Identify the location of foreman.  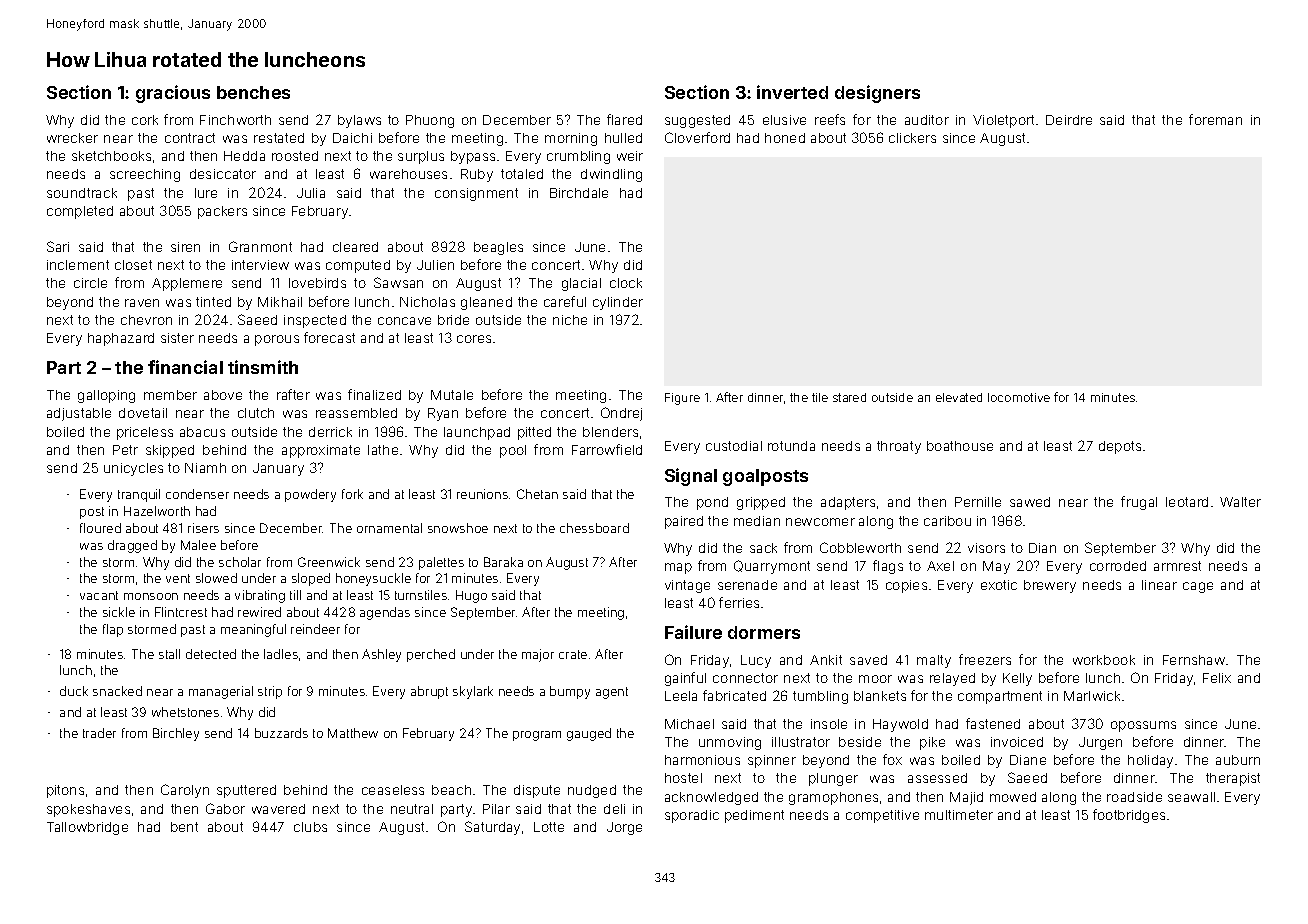
(1215, 119).
